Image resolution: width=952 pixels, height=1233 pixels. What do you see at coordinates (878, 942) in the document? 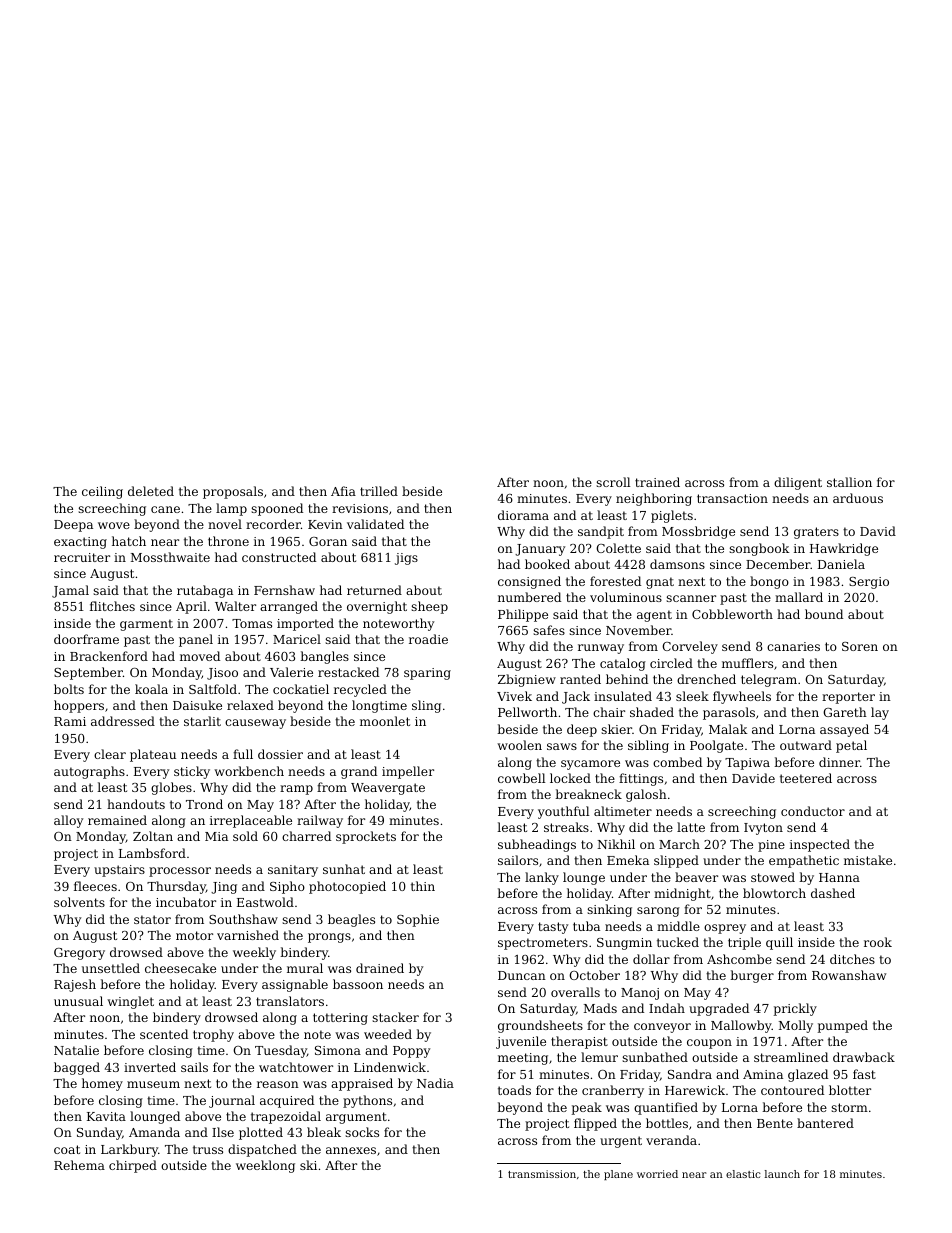
I see `rook` at bounding box center [878, 942].
